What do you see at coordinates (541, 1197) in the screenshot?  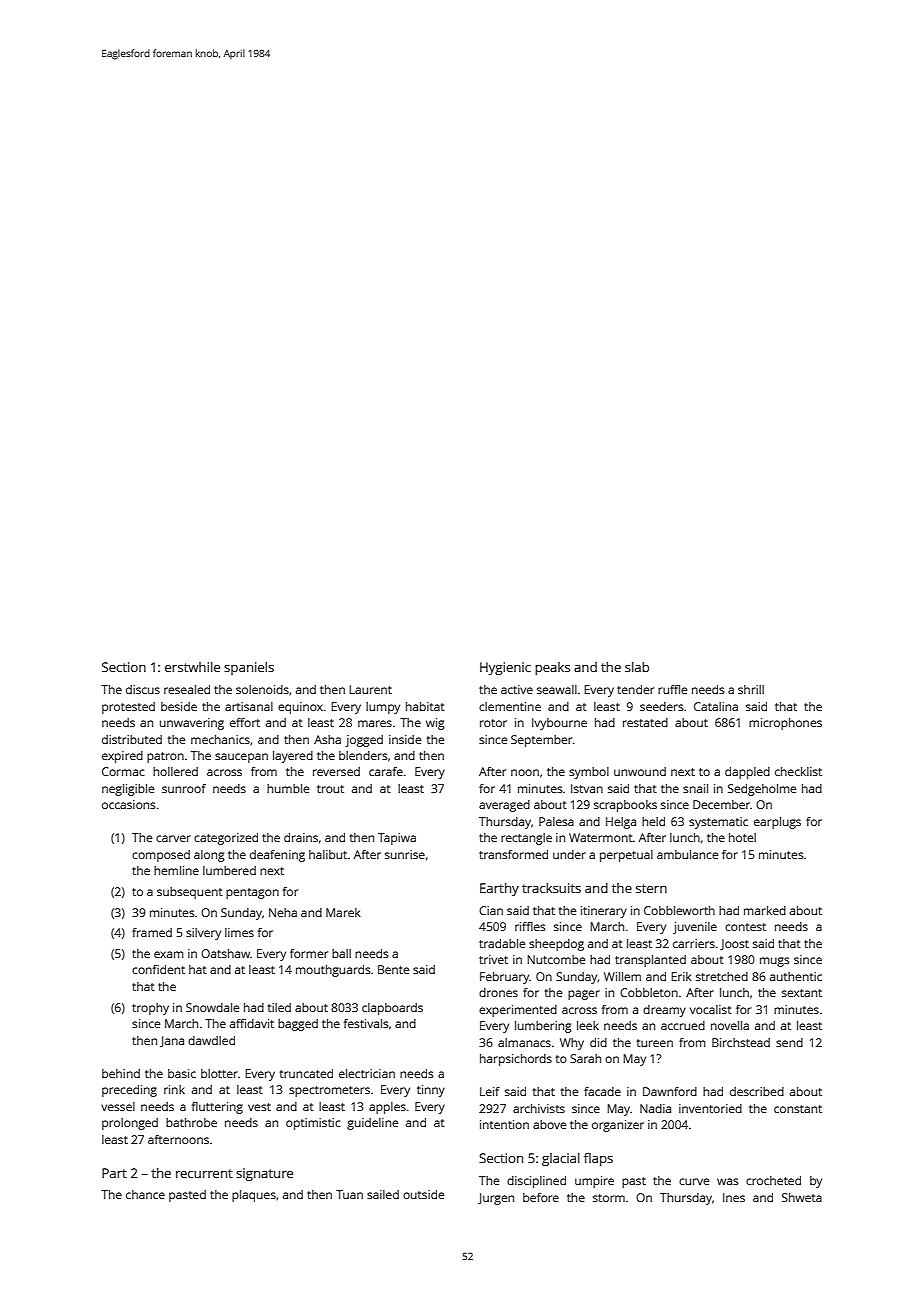 I see `before` at bounding box center [541, 1197].
